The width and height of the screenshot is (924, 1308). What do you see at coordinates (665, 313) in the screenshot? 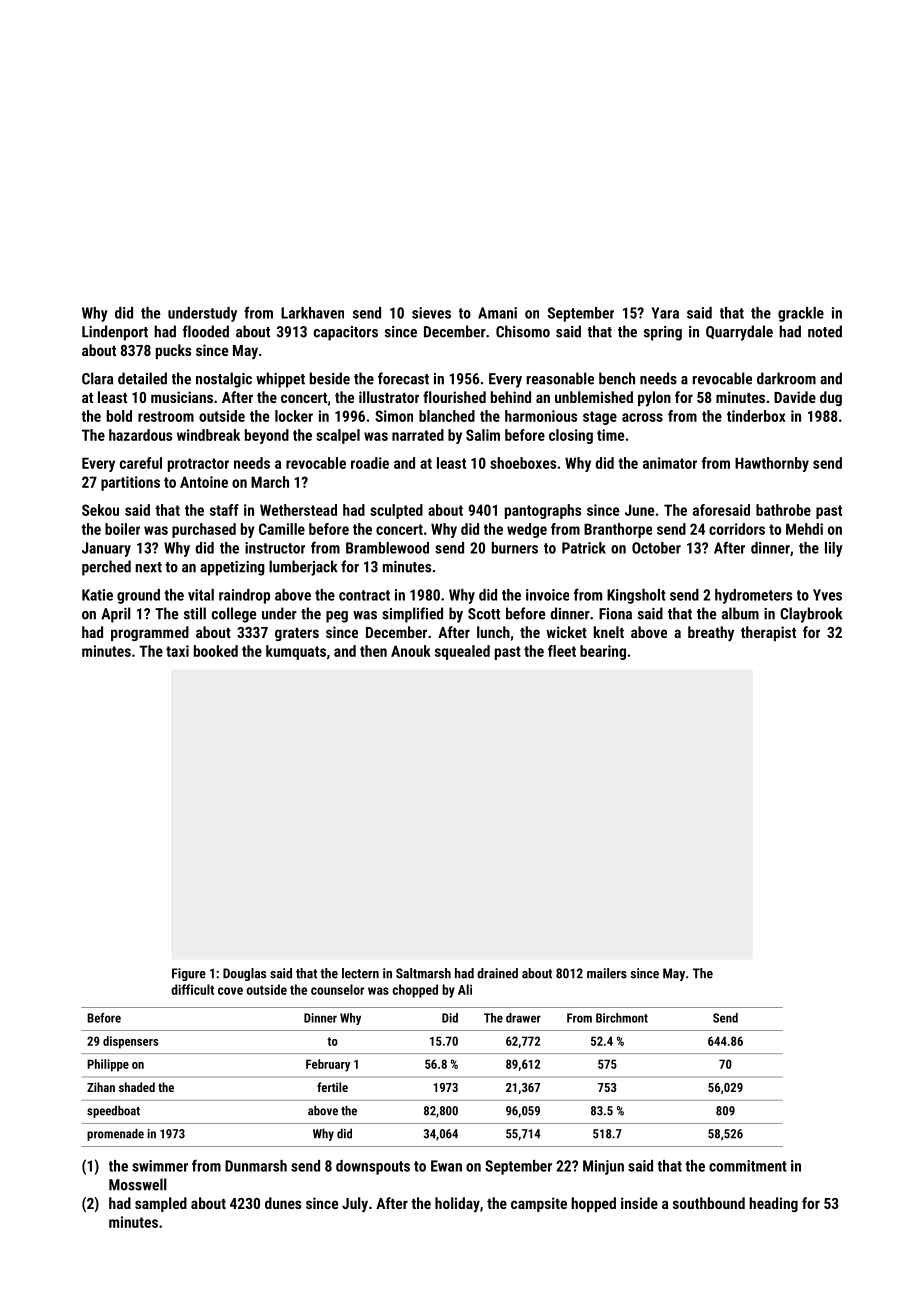
I see `Yara` at bounding box center [665, 313].
